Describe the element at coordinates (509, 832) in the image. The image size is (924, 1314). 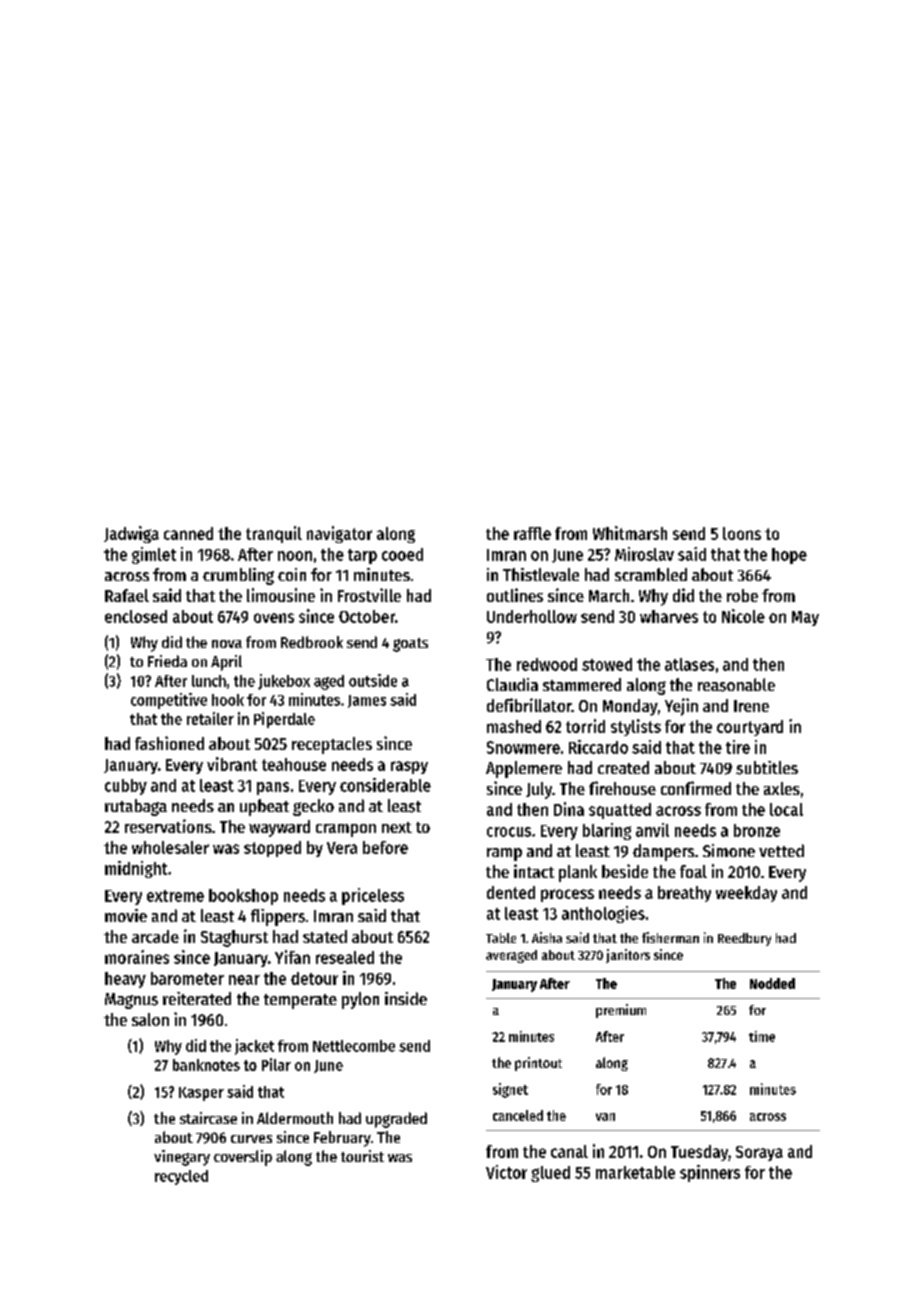
I see `crocus` at that location.
